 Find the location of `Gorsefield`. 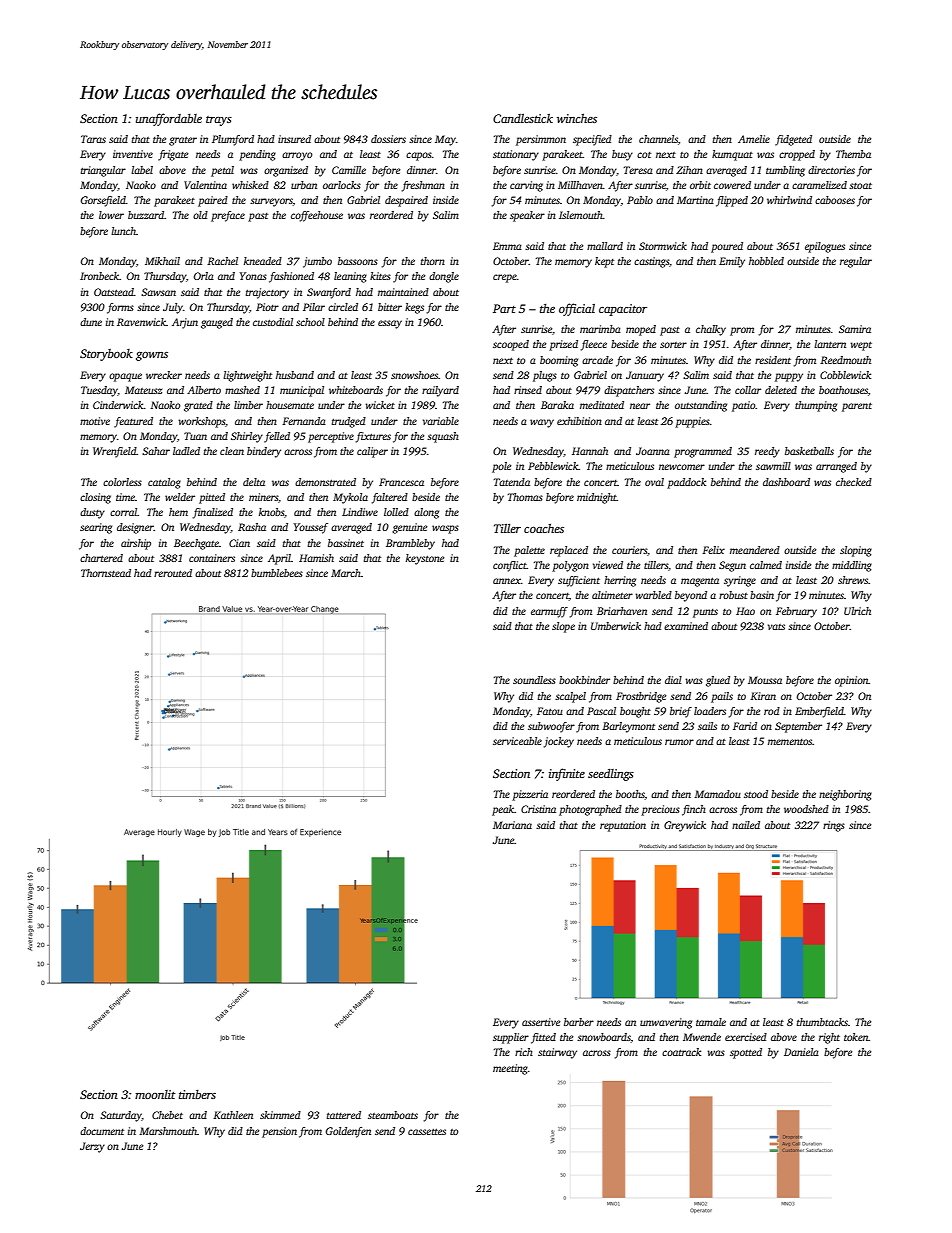

Gorsefield is located at coordinates (103, 201).
